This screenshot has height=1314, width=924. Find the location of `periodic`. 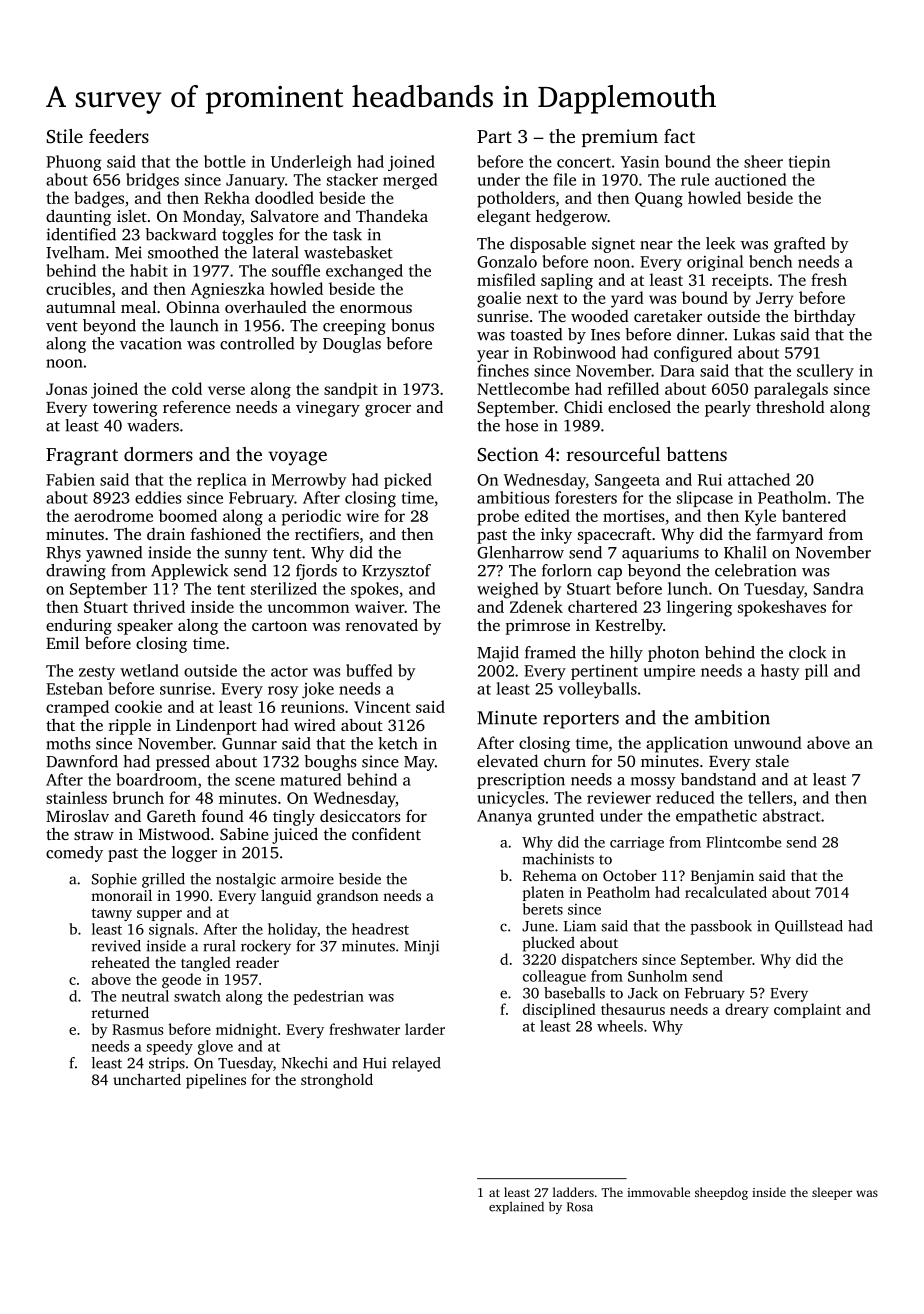

periodic is located at coordinates (311, 517).
